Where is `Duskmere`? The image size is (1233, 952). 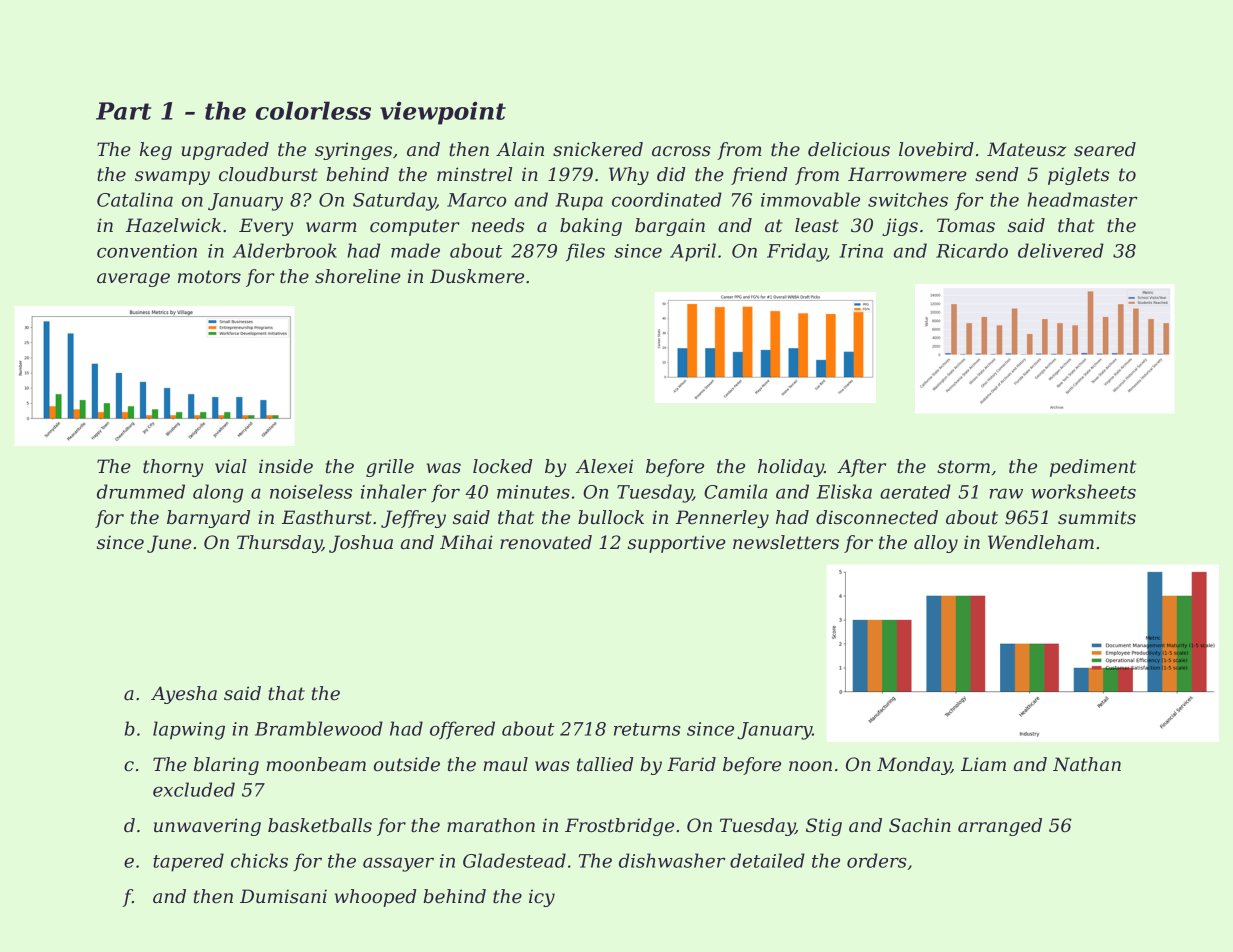 Duskmere is located at coordinates (477, 276).
